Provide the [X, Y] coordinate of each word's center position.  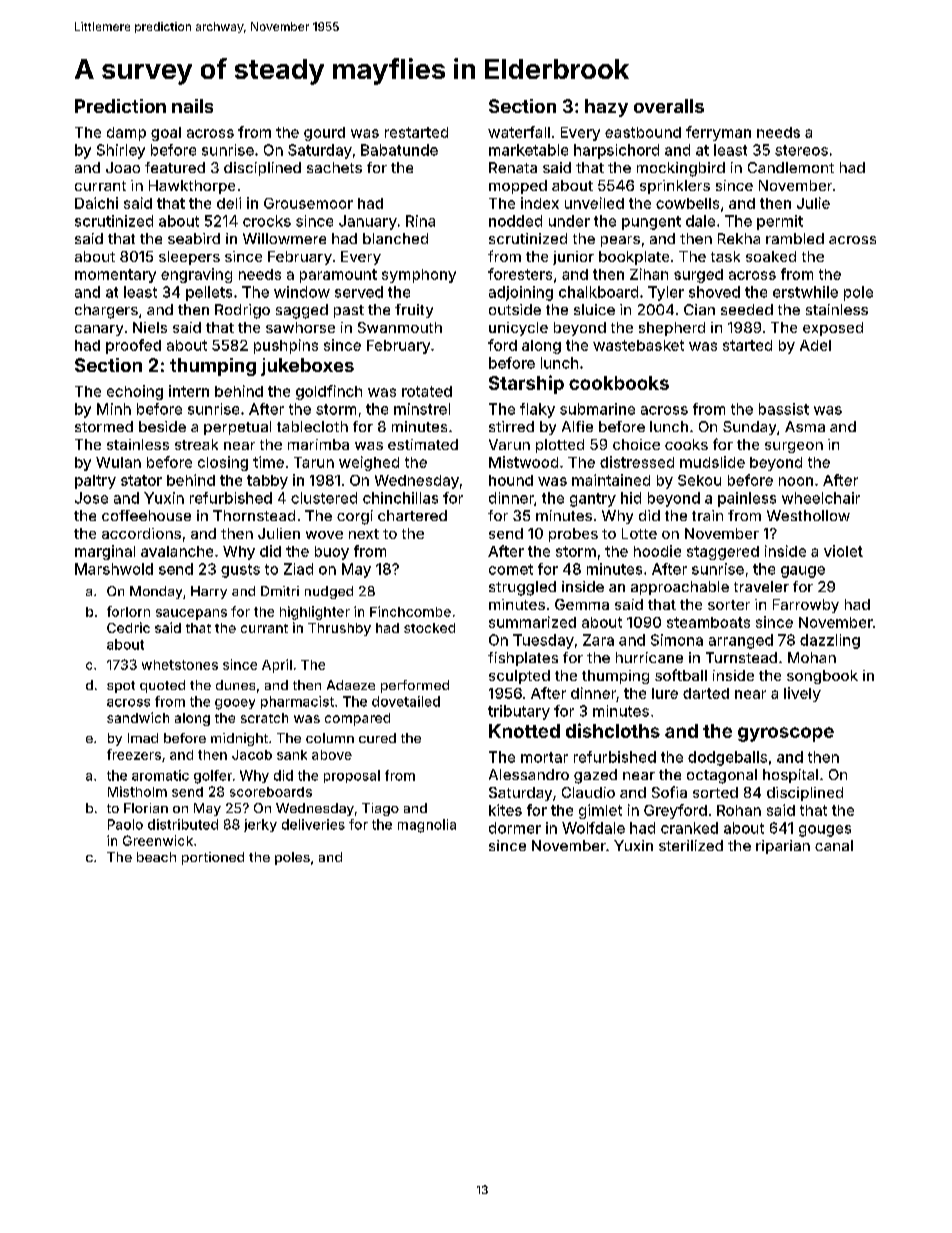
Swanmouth [400, 327]
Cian [699, 309]
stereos [801, 150]
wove [324, 535]
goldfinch [329, 392]
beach [156, 857]
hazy [606, 108]
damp [126, 134]
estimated [423, 444]
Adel [815, 345]
